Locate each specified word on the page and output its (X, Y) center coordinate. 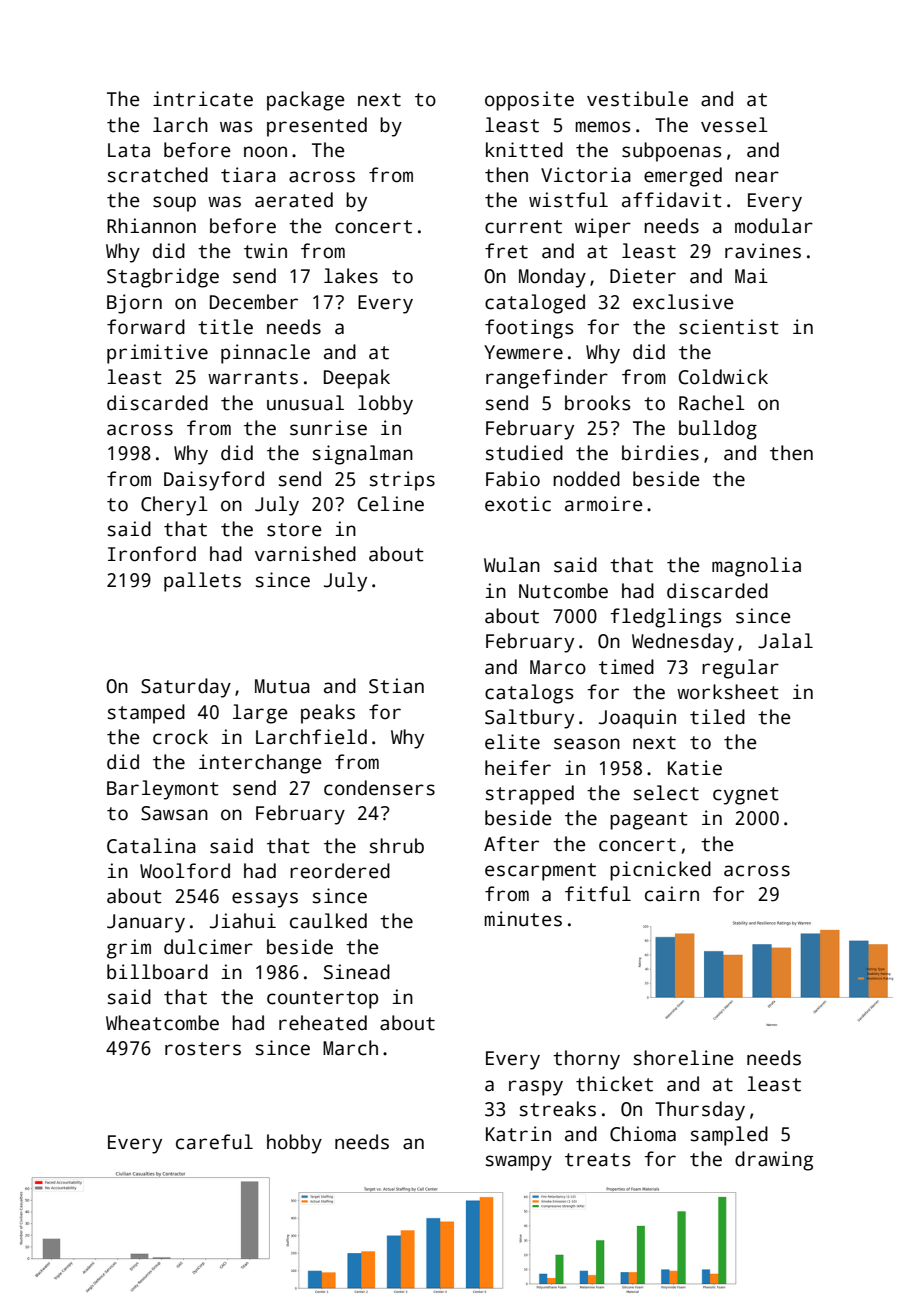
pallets (202, 582)
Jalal (785, 641)
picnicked (660, 871)
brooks (598, 403)
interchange (260, 764)
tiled (717, 717)
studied (524, 453)
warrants (253, 378)
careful (214, 1142)
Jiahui (243, 921)
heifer (518, 768)
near (757, 177)
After (511, 844)
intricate (203, 99)
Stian (396, 686)
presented (317, 127)
